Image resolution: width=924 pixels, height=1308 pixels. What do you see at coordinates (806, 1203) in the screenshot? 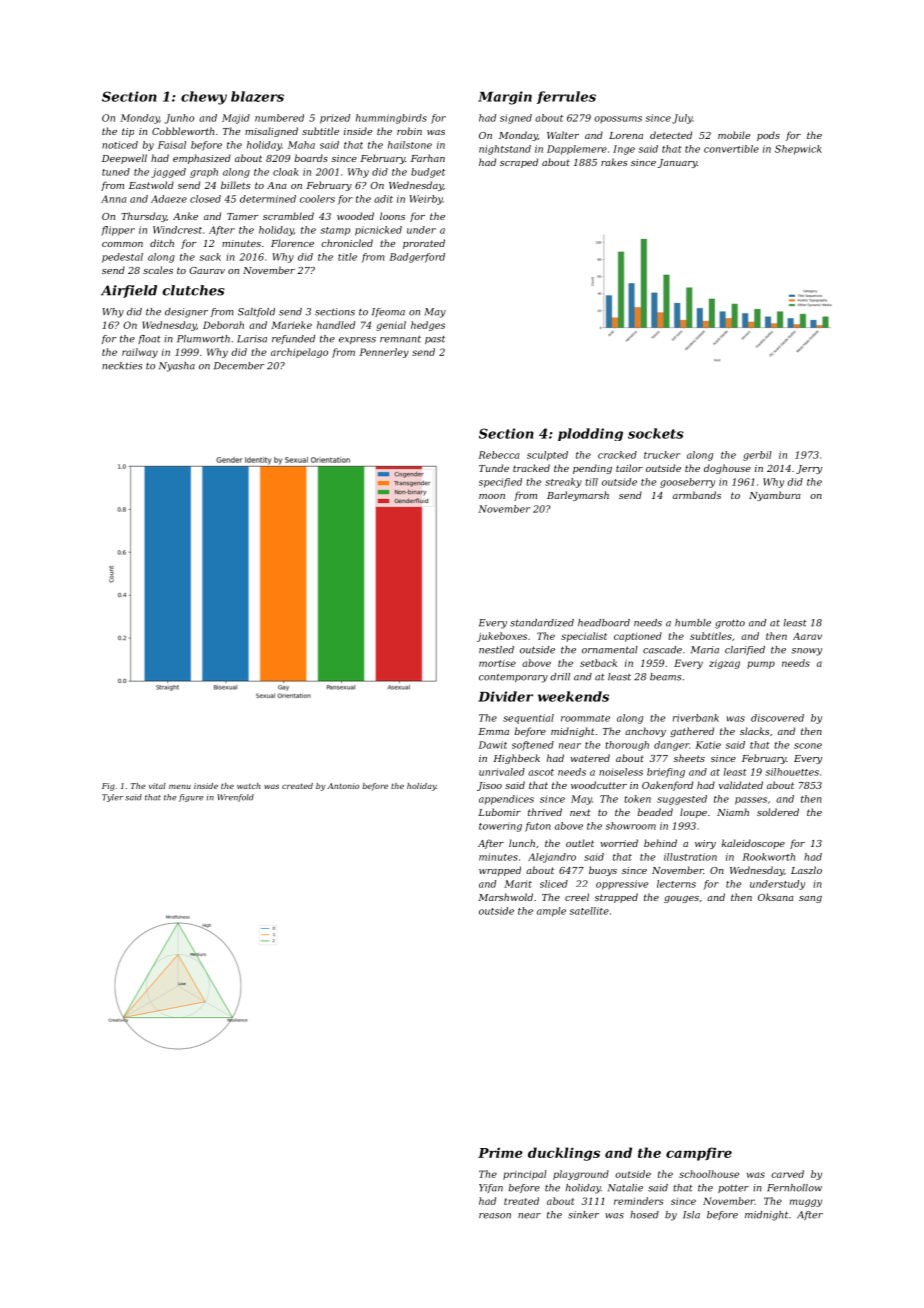
I see `muggy` at bounding box center [806, 1203].
